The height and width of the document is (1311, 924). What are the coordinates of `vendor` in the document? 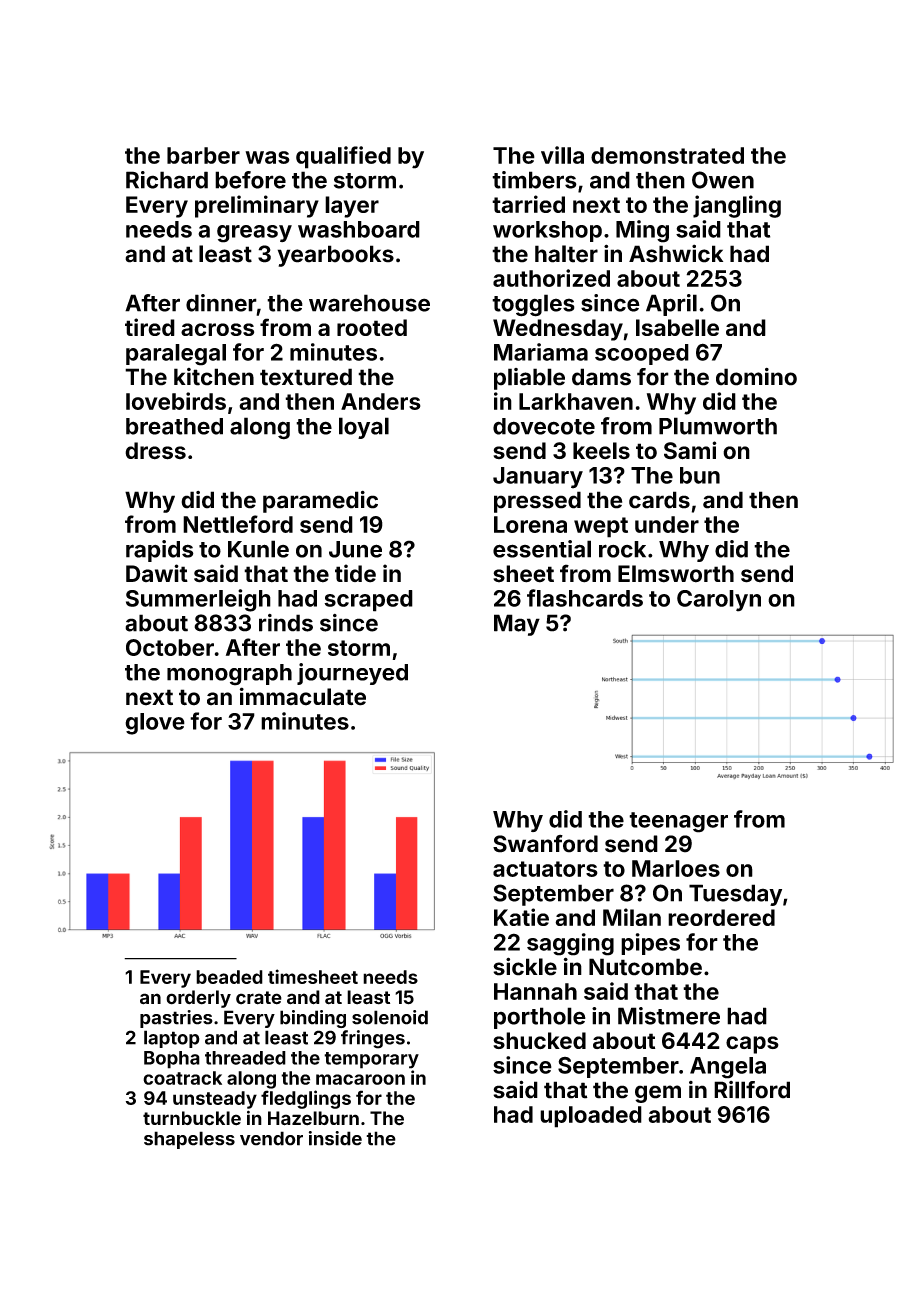 It's located at (271, 1138).
